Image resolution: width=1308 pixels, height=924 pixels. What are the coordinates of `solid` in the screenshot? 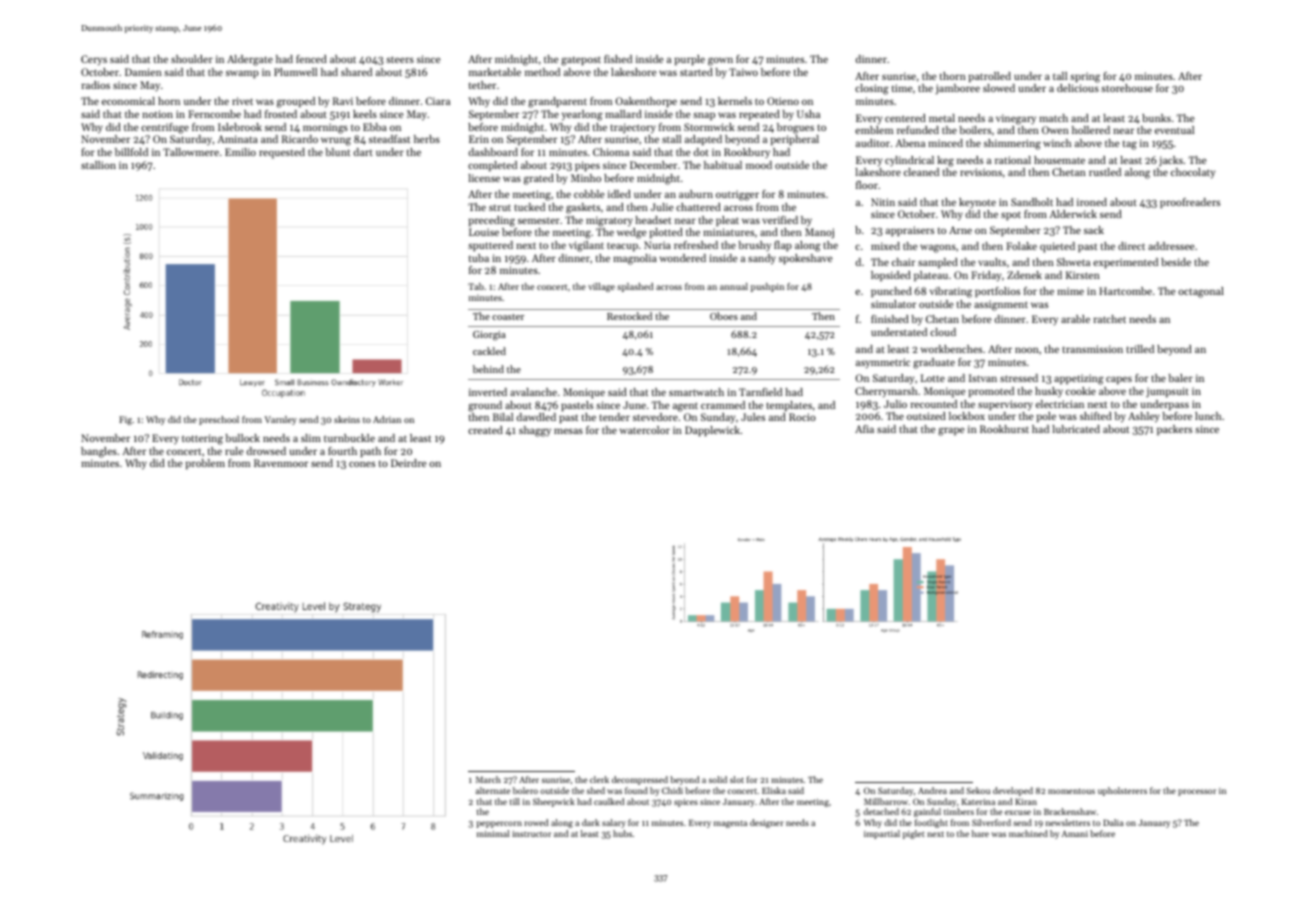 It's located at (718, 779).
